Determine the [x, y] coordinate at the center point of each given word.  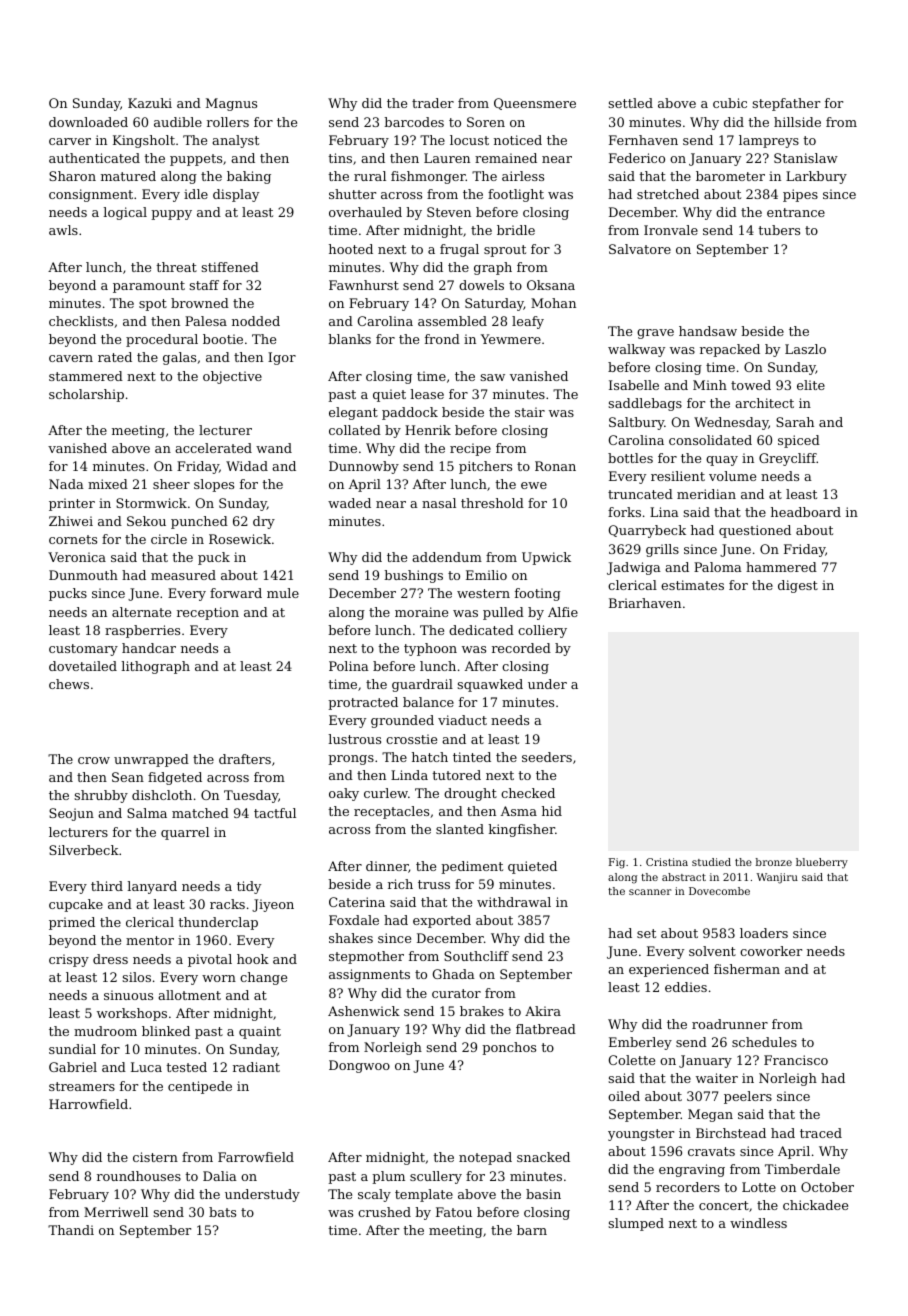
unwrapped [151, 760]
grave [655, 334]
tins [340, 158]
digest [798, 586]
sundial [72, 1049]
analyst [235, 141]
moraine [421, 612]
